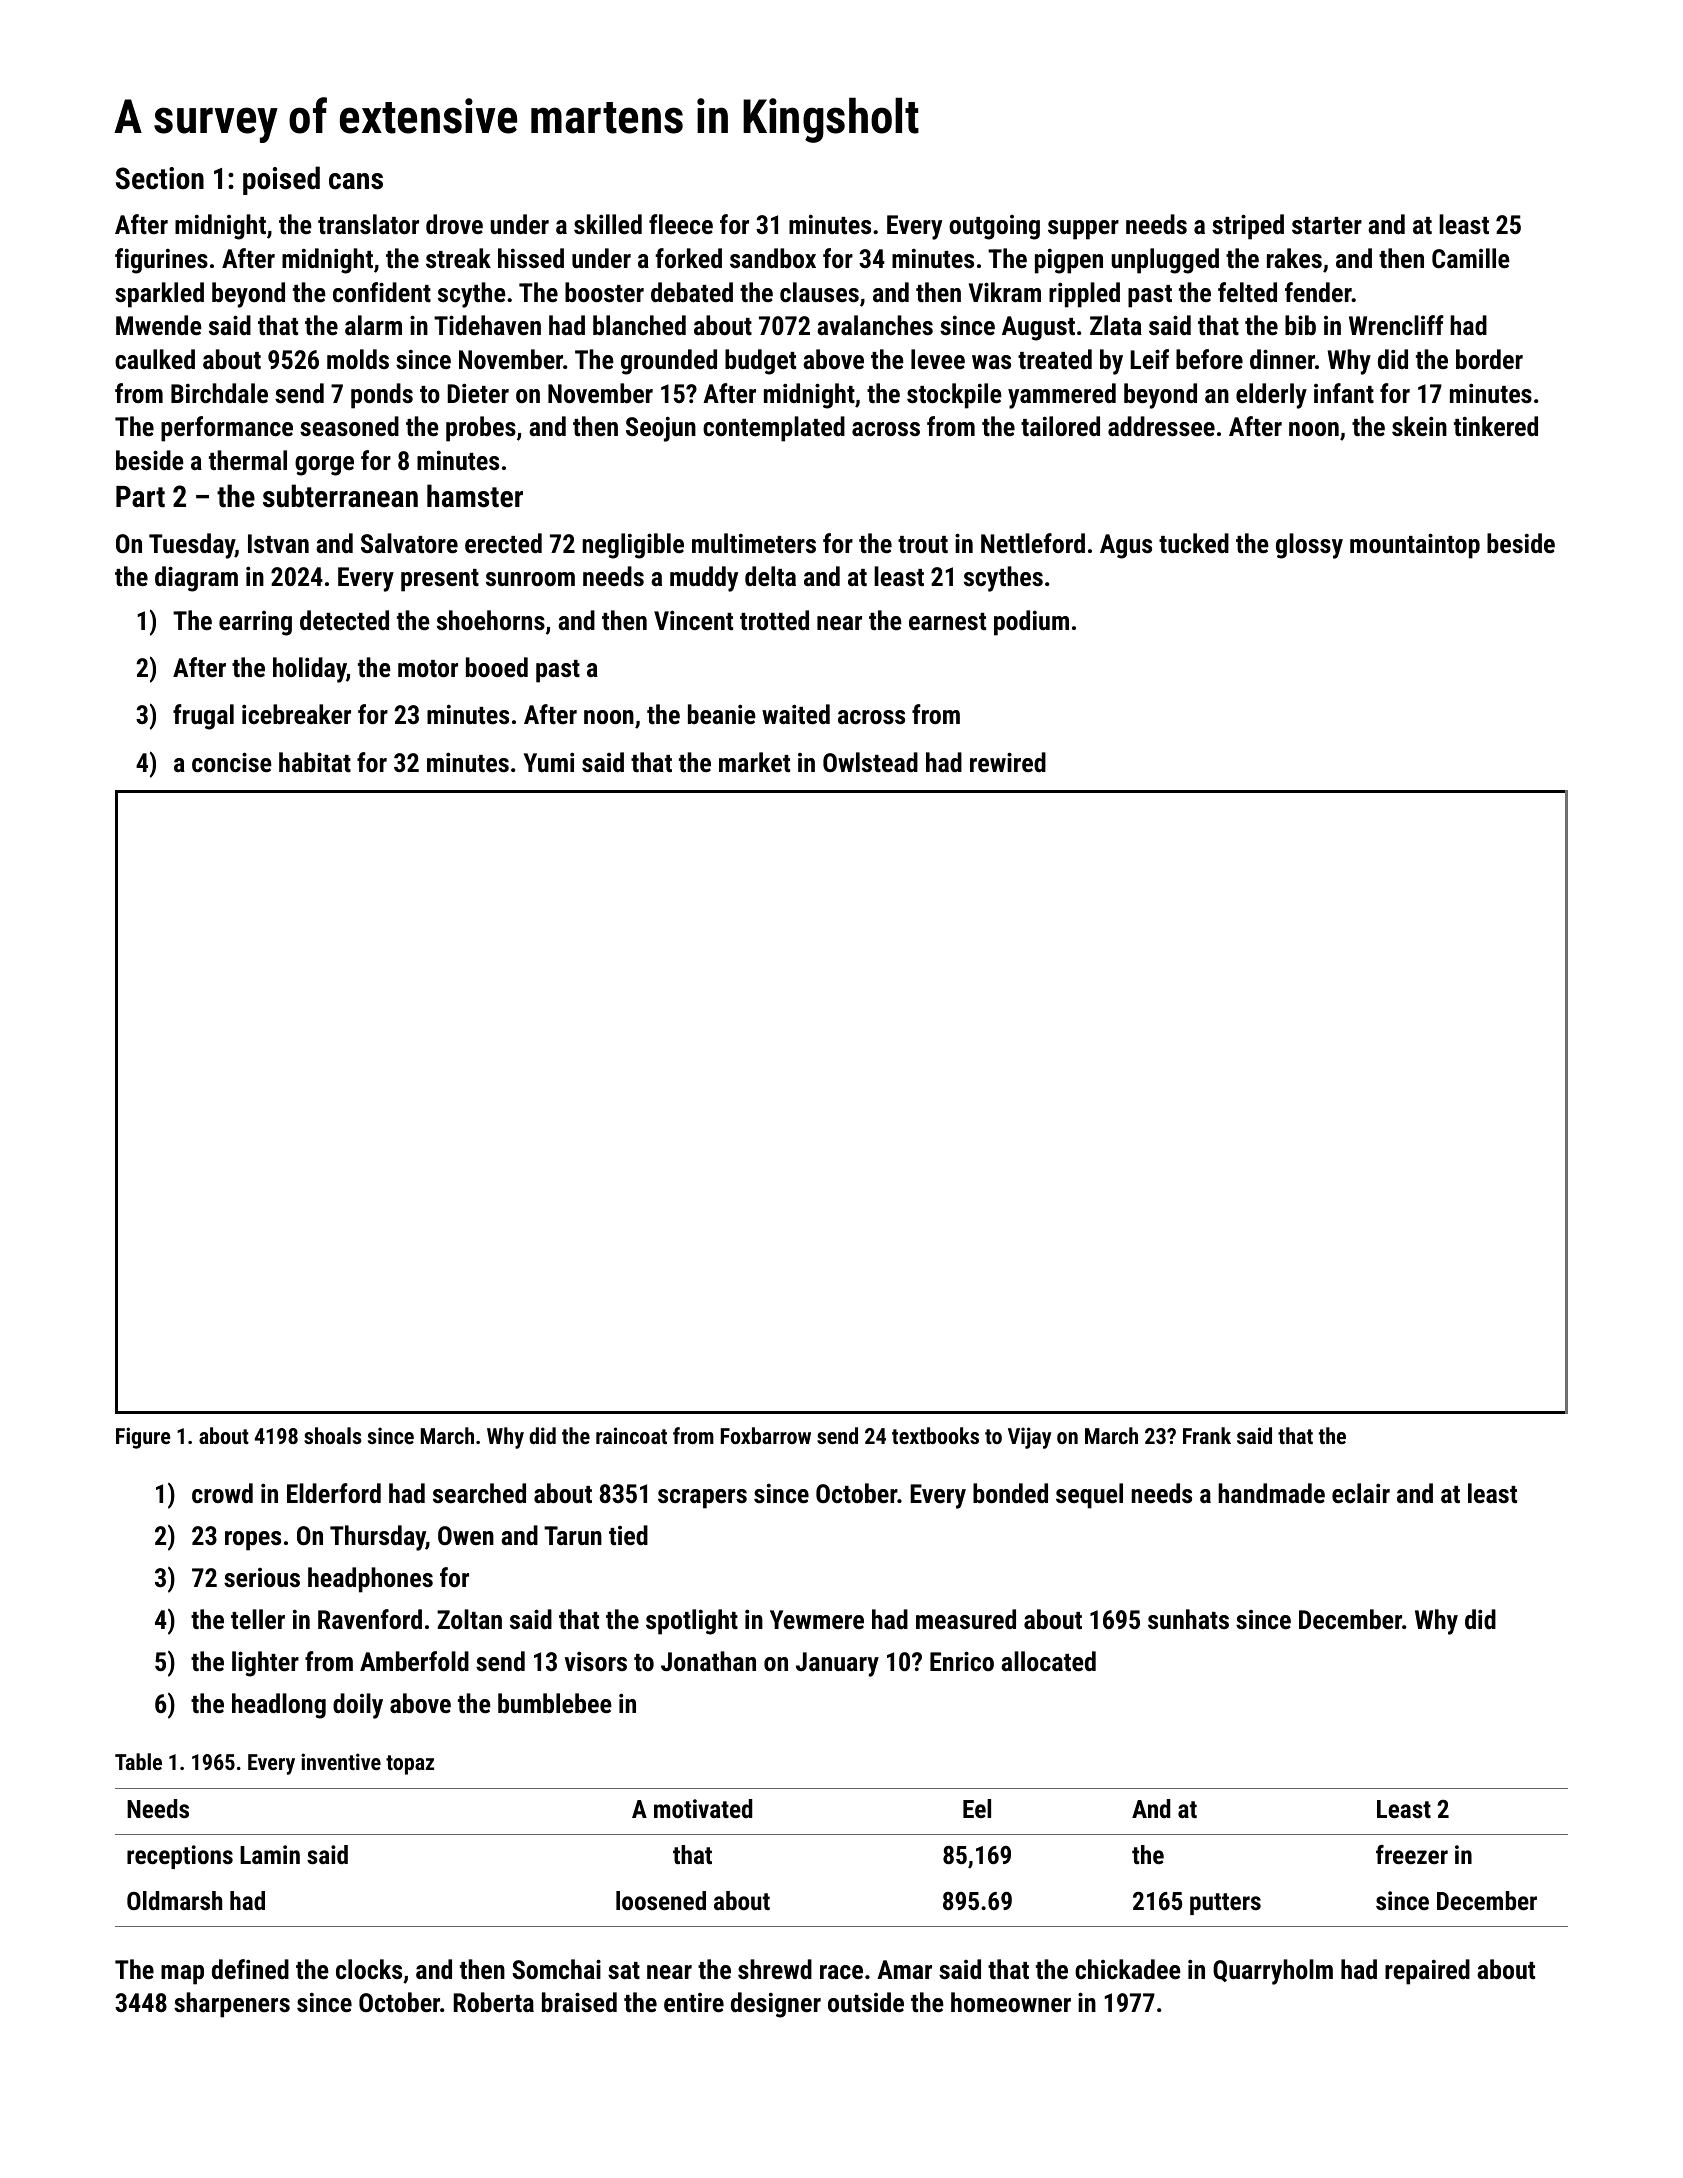 The width and height of the screenshot is (1683, 2178). Describe the element at coordinates (681, 224) in the screenshot. I see `fleece` at that location.
